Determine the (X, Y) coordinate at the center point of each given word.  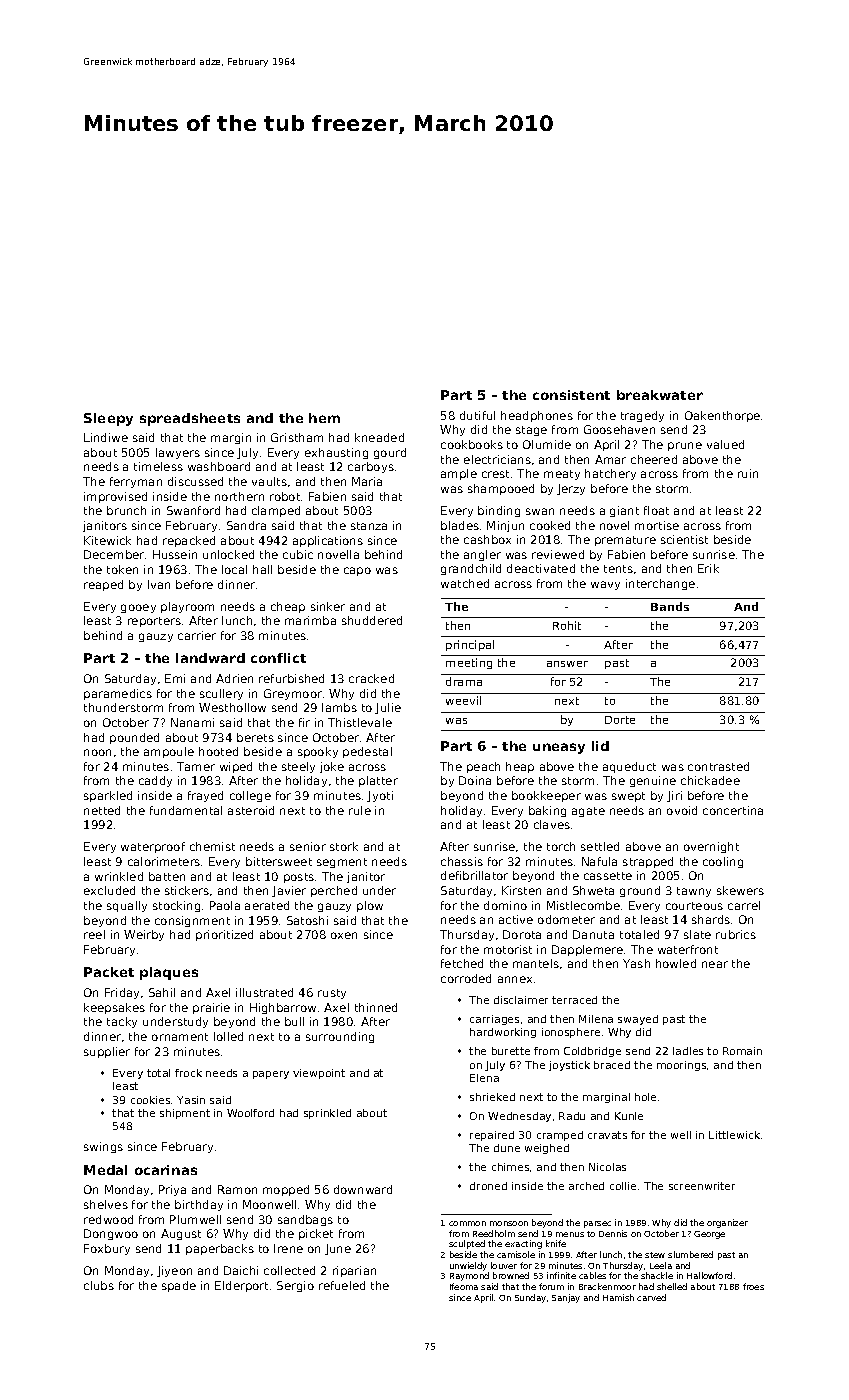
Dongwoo (111, 1234)
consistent (571, 395)
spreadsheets (190, 419)
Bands (670, 606)
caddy (155, 781)
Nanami (192, 722)
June (338, 1249)
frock (188, 1073)
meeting (469, 663)
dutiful (477, 415)
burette (511, 1051)
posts (299, 878)
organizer (727, 1223)
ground (640, 891)
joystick (569, 1066)
